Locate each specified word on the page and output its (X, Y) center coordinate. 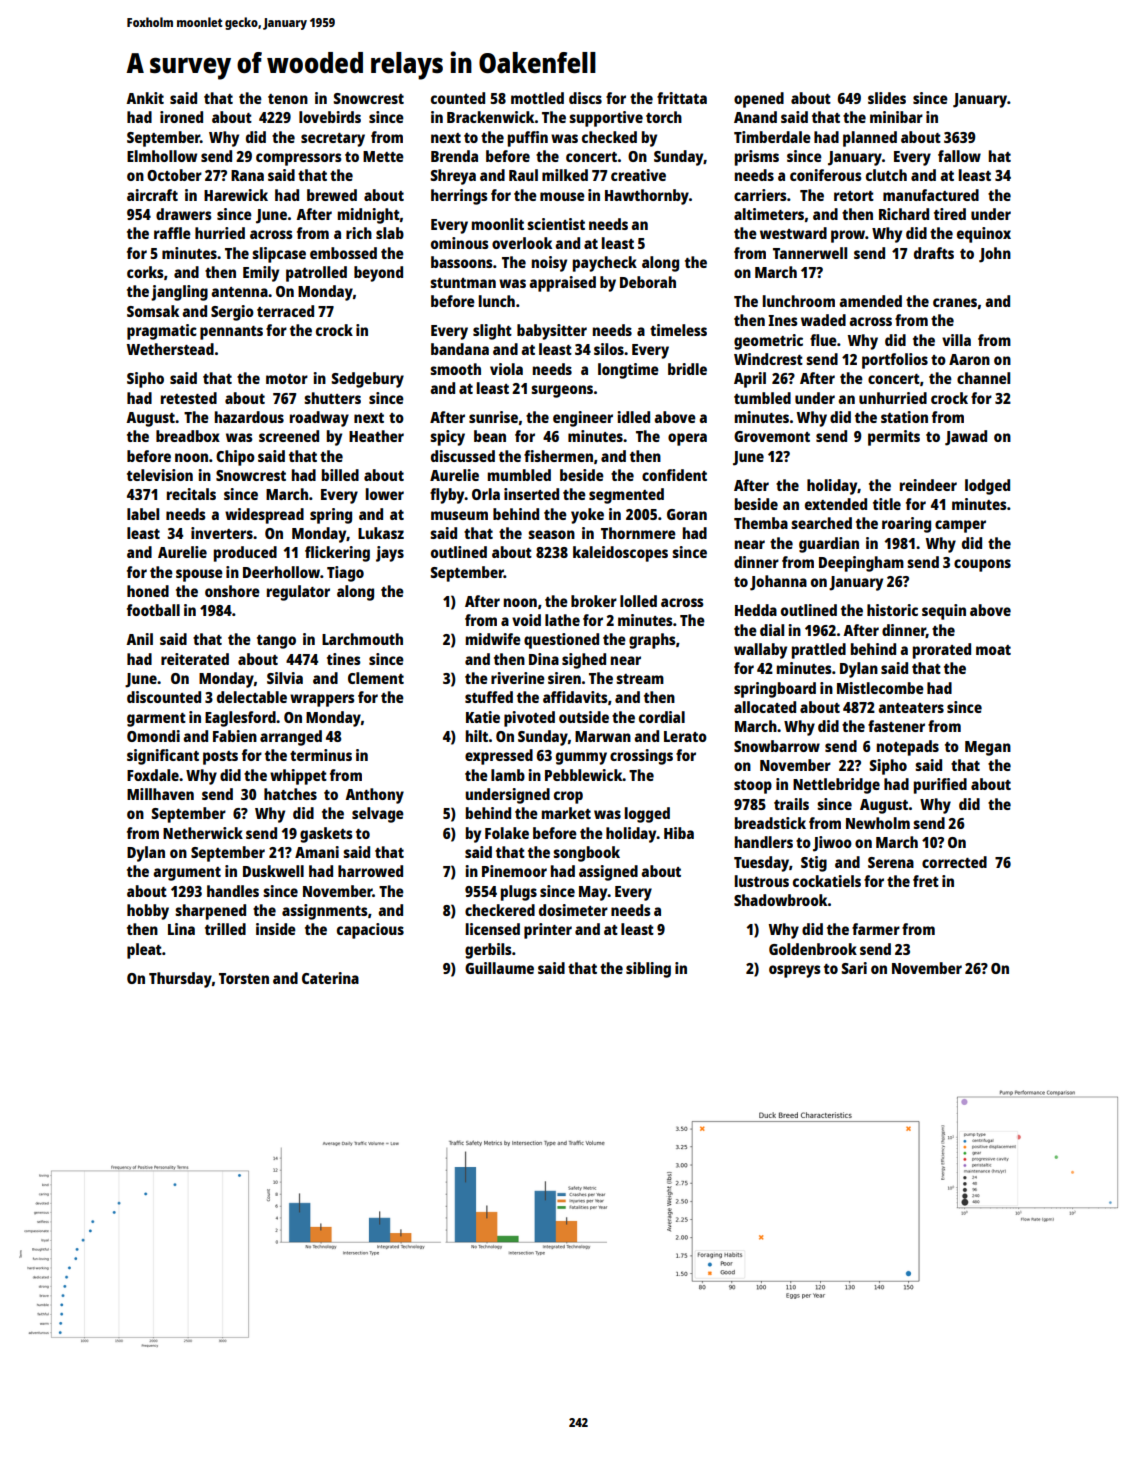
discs (585, 98)
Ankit (145, 98)
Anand (755, 117)
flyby (447, 496)
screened (289, 436)
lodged (987, 487)
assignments (325, 912)
